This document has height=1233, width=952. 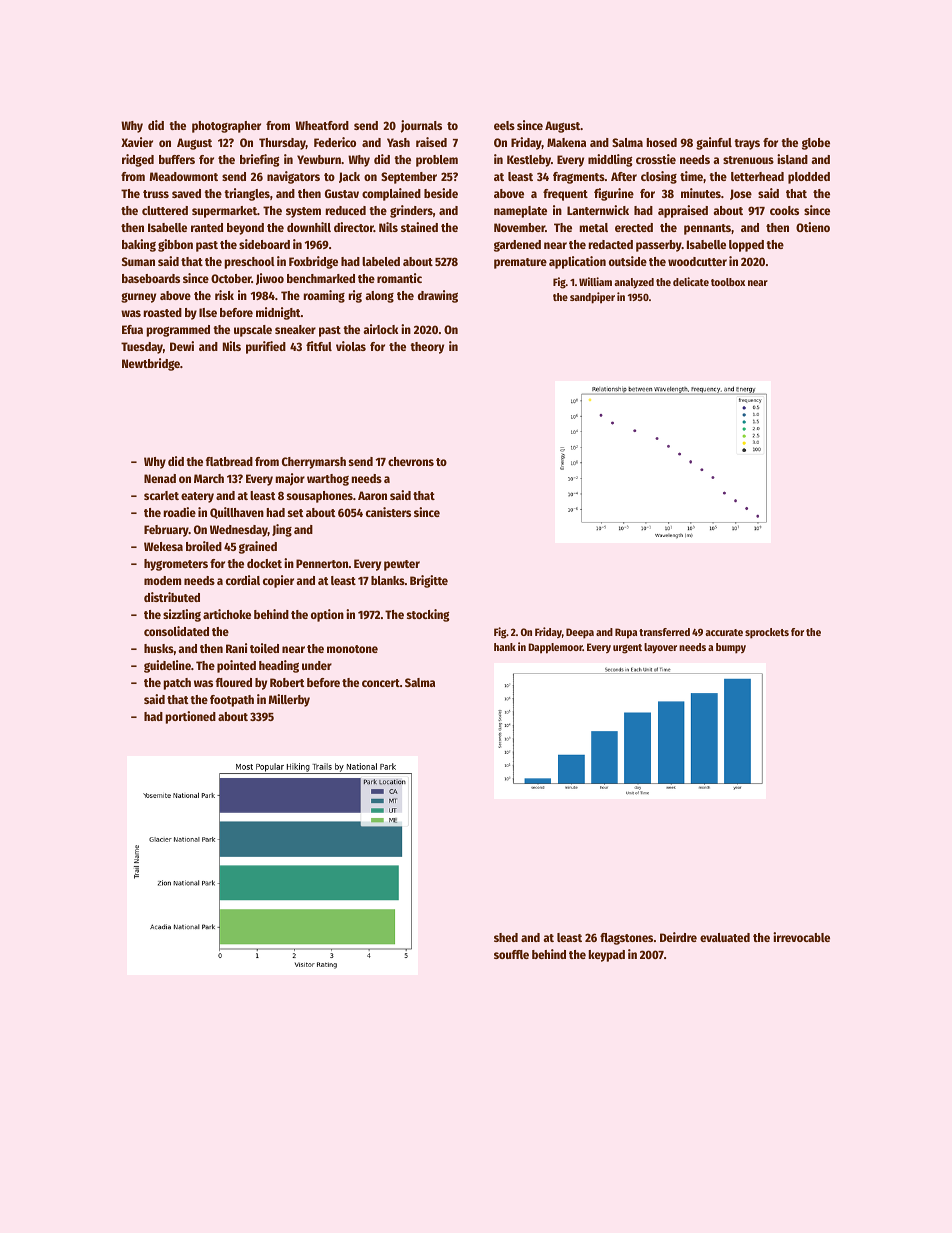 What do you see at coordinates (520, 263) in the document?
I see `premature` at bounding box center [520, 263].
